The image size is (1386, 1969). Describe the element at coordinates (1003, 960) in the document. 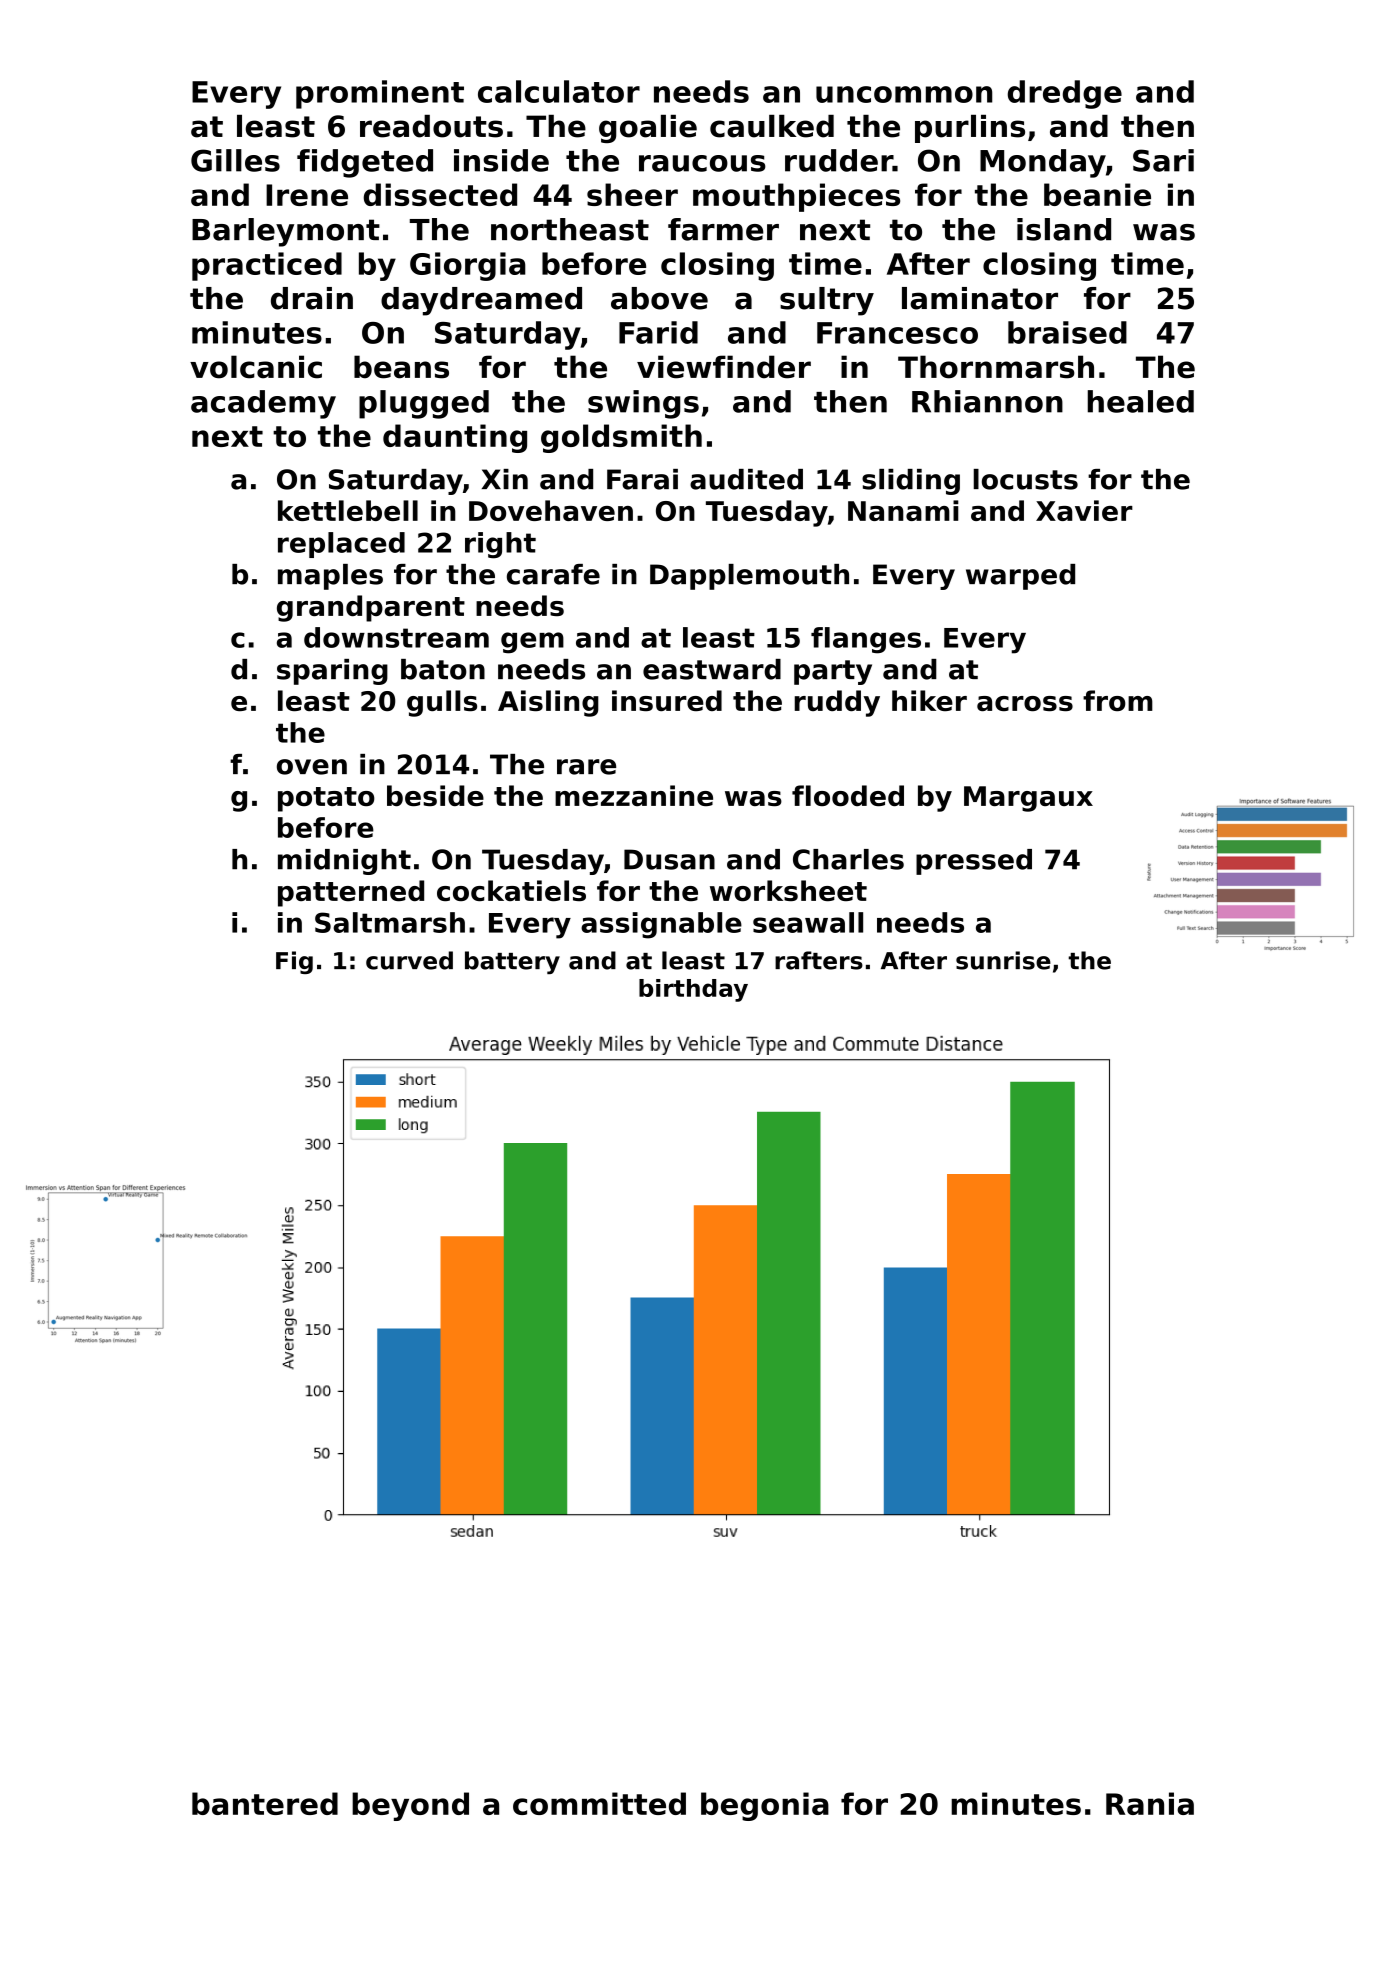

I see `sunrise` at that location.
